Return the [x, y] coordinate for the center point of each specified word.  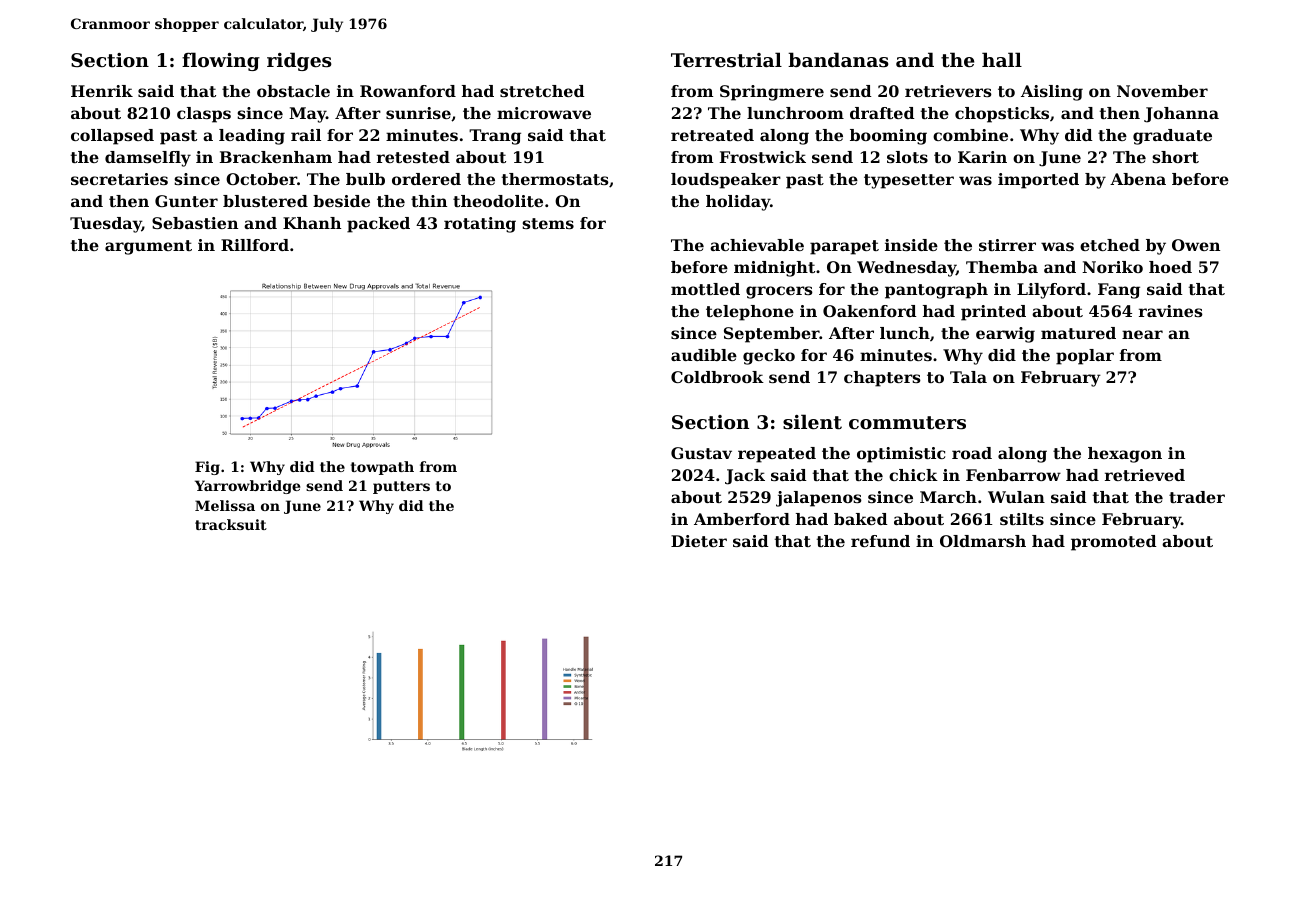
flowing [221, 61]
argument [148, 247]
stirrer [1007, 245]
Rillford [255, 245]
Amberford [742, 519]
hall [1002, 59]
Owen [1196, 245]
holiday [738, 203]
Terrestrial [726, 60]
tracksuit [231, 524]
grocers [779, 292]
